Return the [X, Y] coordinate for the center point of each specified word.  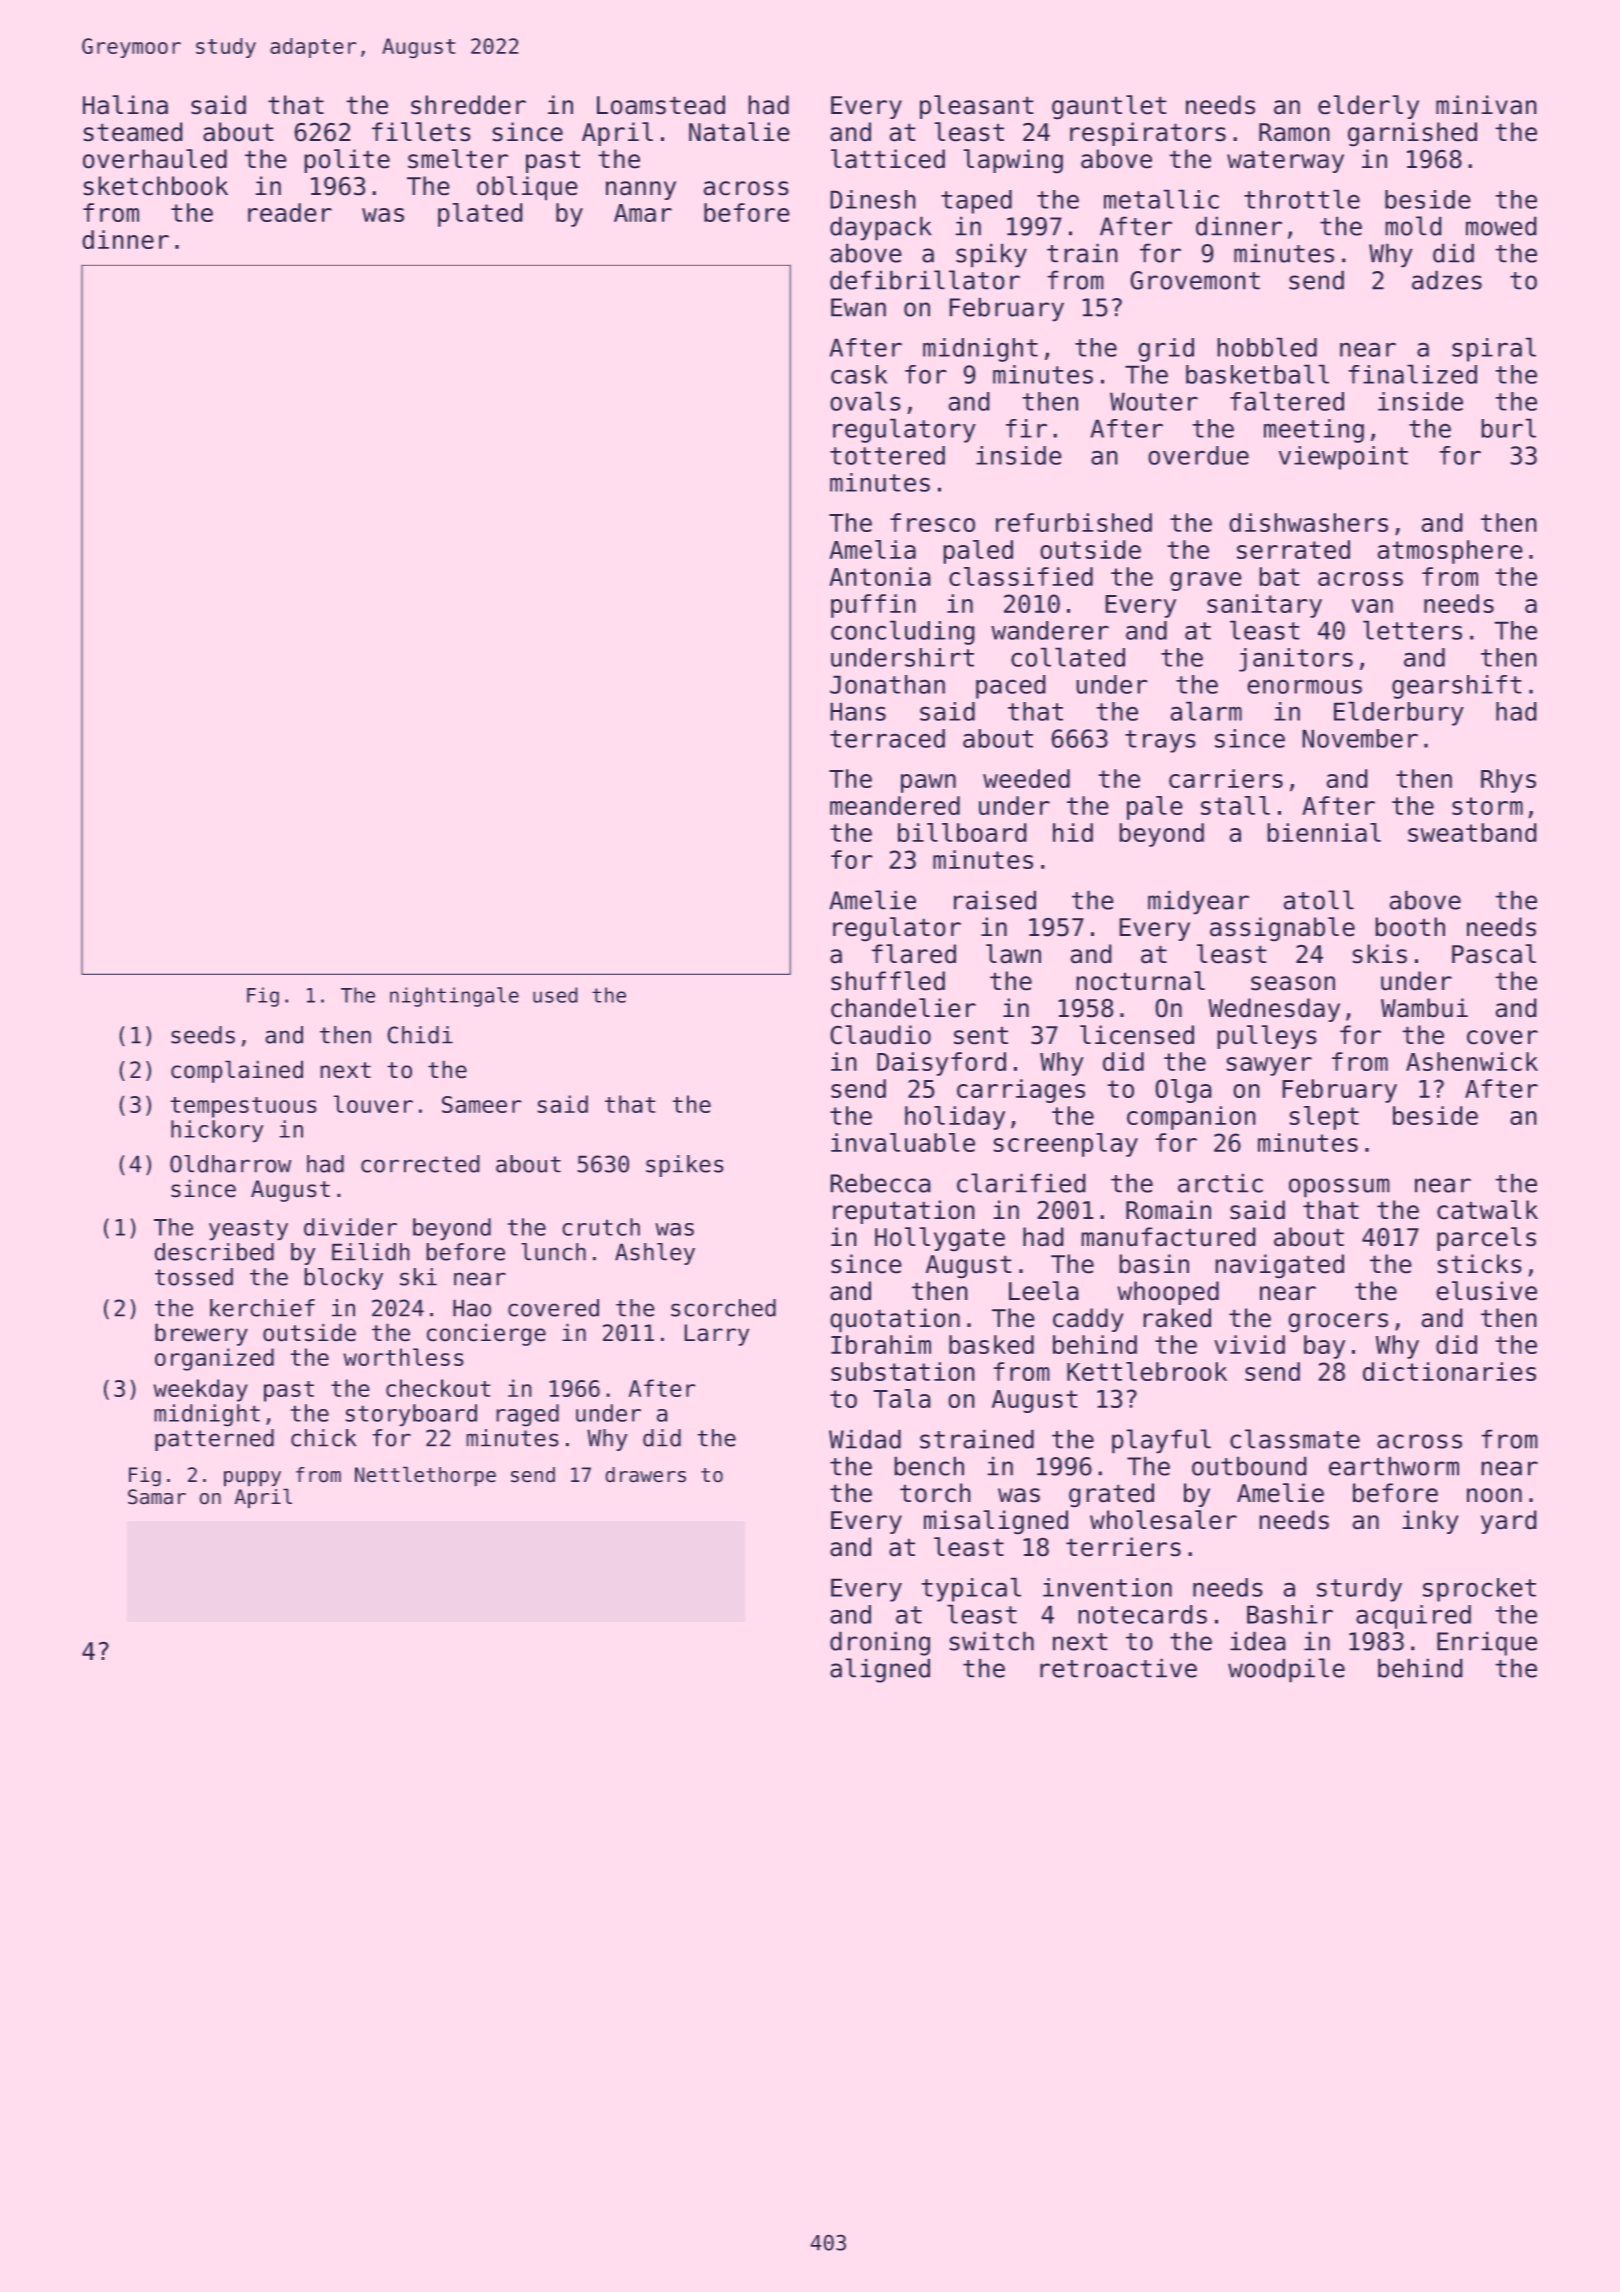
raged [528, 1415]
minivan [1486, 104]
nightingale [454, 997]
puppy [252, 1478]
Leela [1043, 1290]
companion [1191, 1118]
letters [1412, 630]
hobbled [1267, 347]
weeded [1026, 778]
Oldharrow [230, 1164]
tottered [887, 455]
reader [290, 212]
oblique [527, 188]
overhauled [155, 158]
